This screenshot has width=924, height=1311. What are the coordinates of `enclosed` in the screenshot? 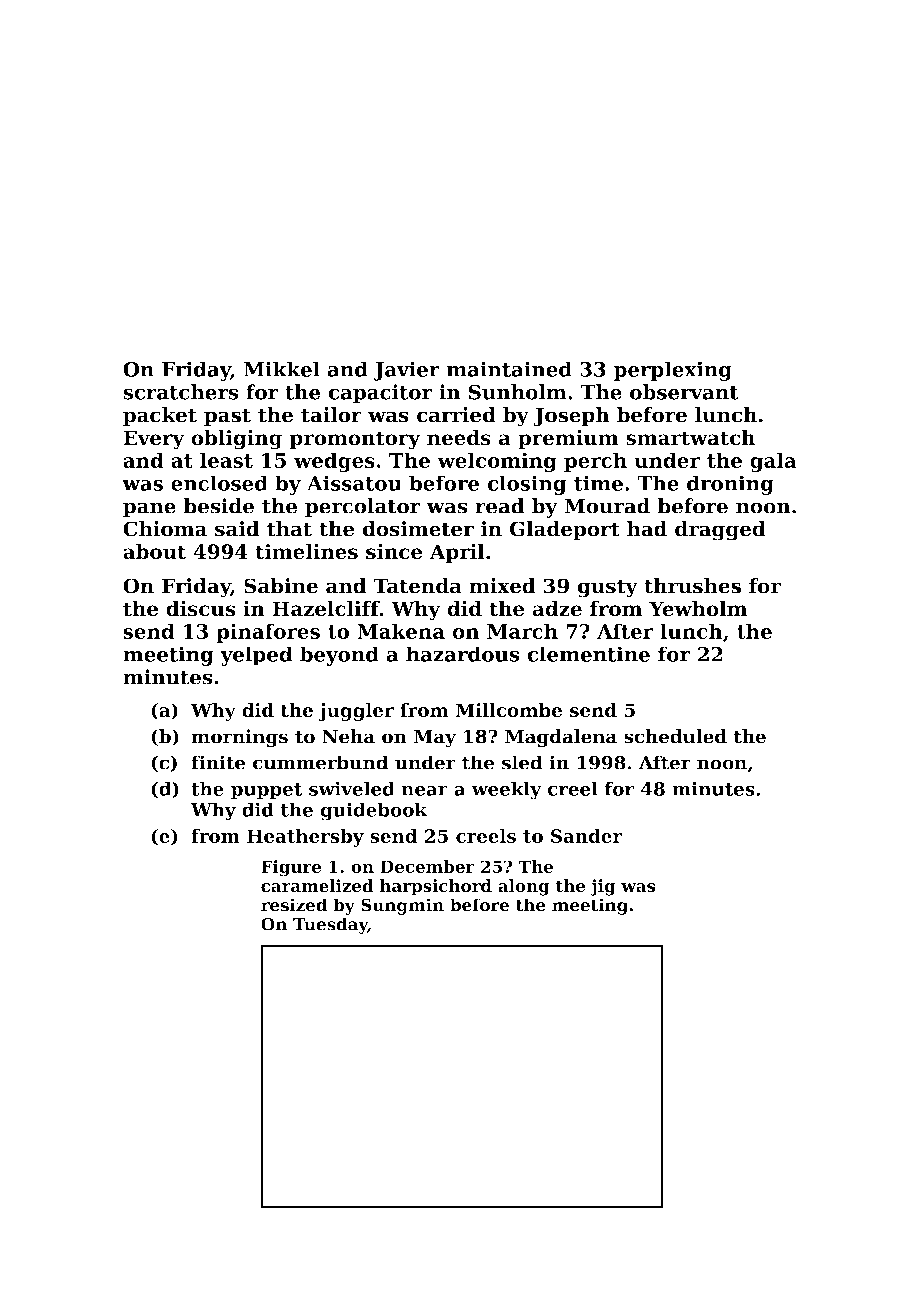 It's located at (219, 483).
